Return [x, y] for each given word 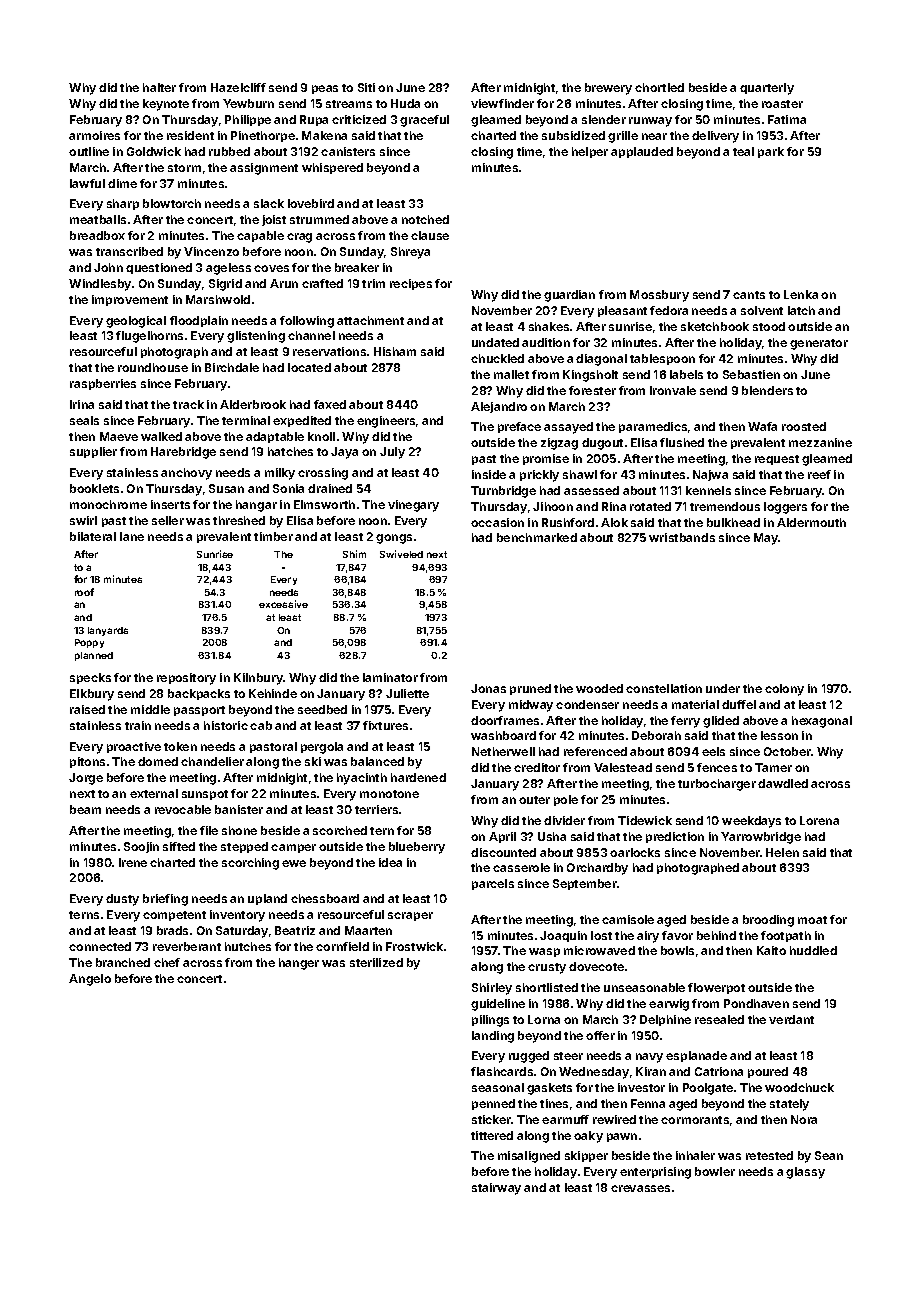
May [766, 539]
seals [84, 420]
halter [159, 87]
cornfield [342, 946]
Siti [366, 87]
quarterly [767, 89]
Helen [782, 852]
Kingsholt [590, 376]
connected [100, 946]
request [777, 460]
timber [273, 536]
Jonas [488, 688]
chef [167, 962]
